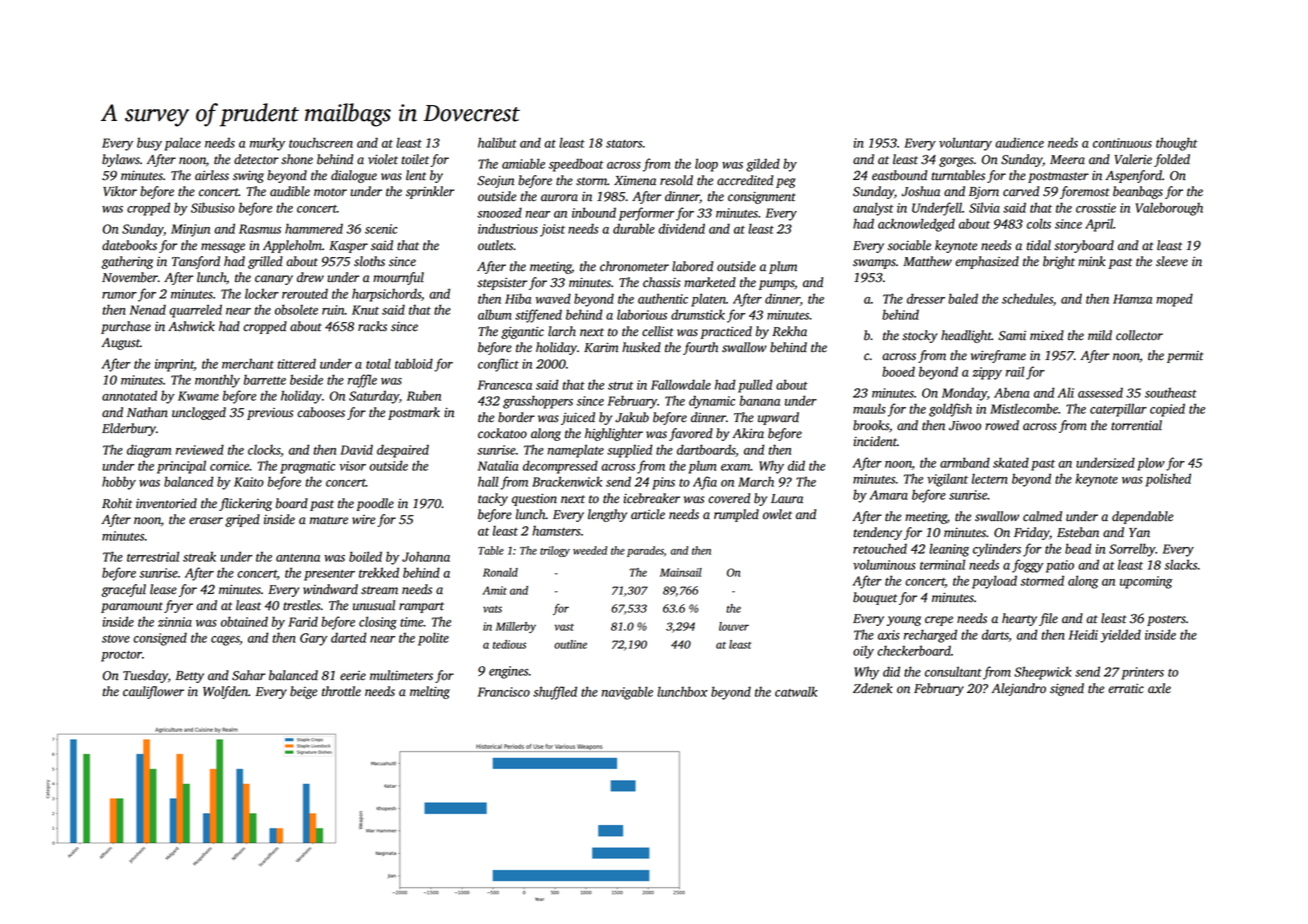  Describe the element at coordinates (777, 514) in the screenshot. I see `owlet` at that location.
